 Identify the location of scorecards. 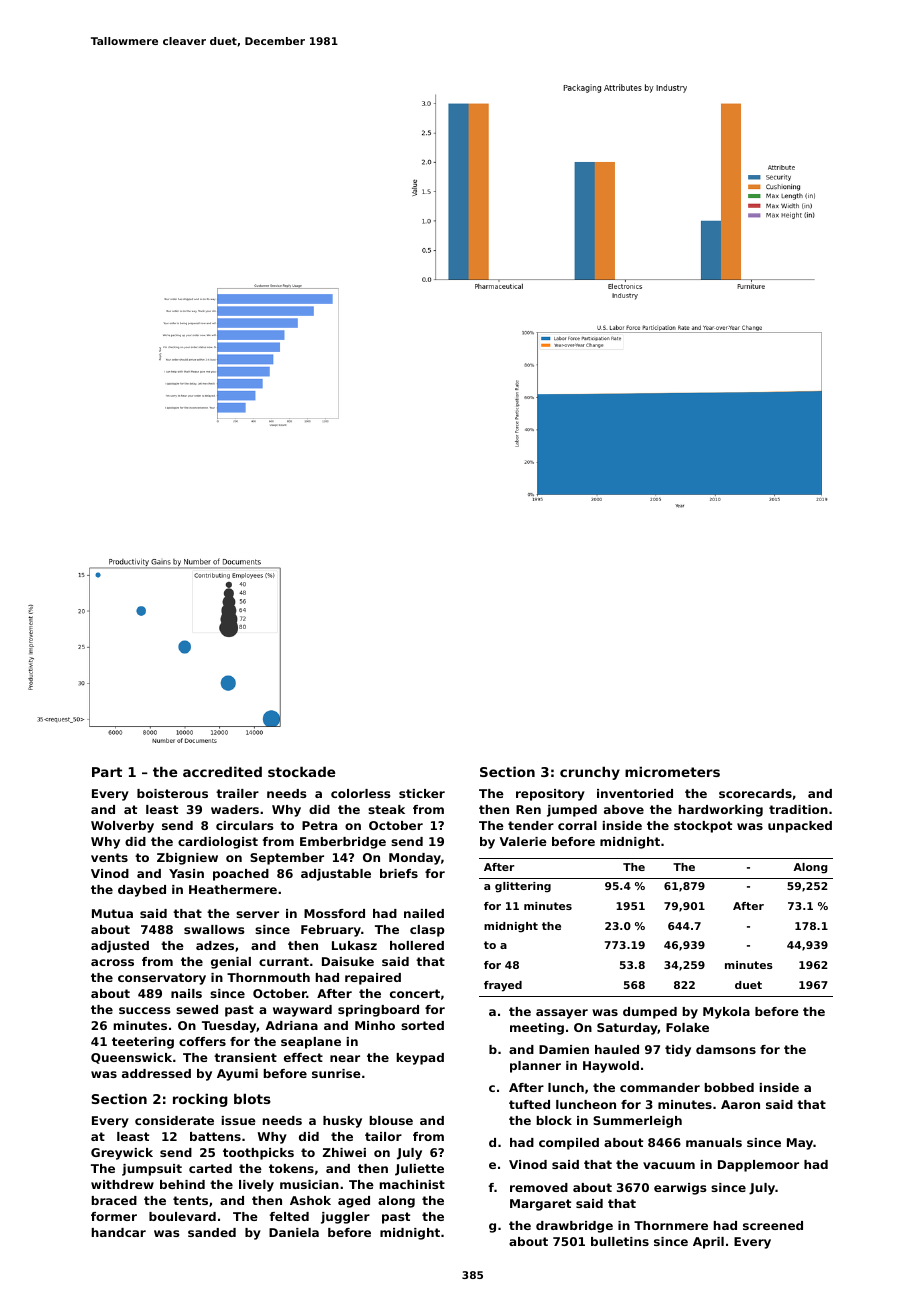
(755, 793).
